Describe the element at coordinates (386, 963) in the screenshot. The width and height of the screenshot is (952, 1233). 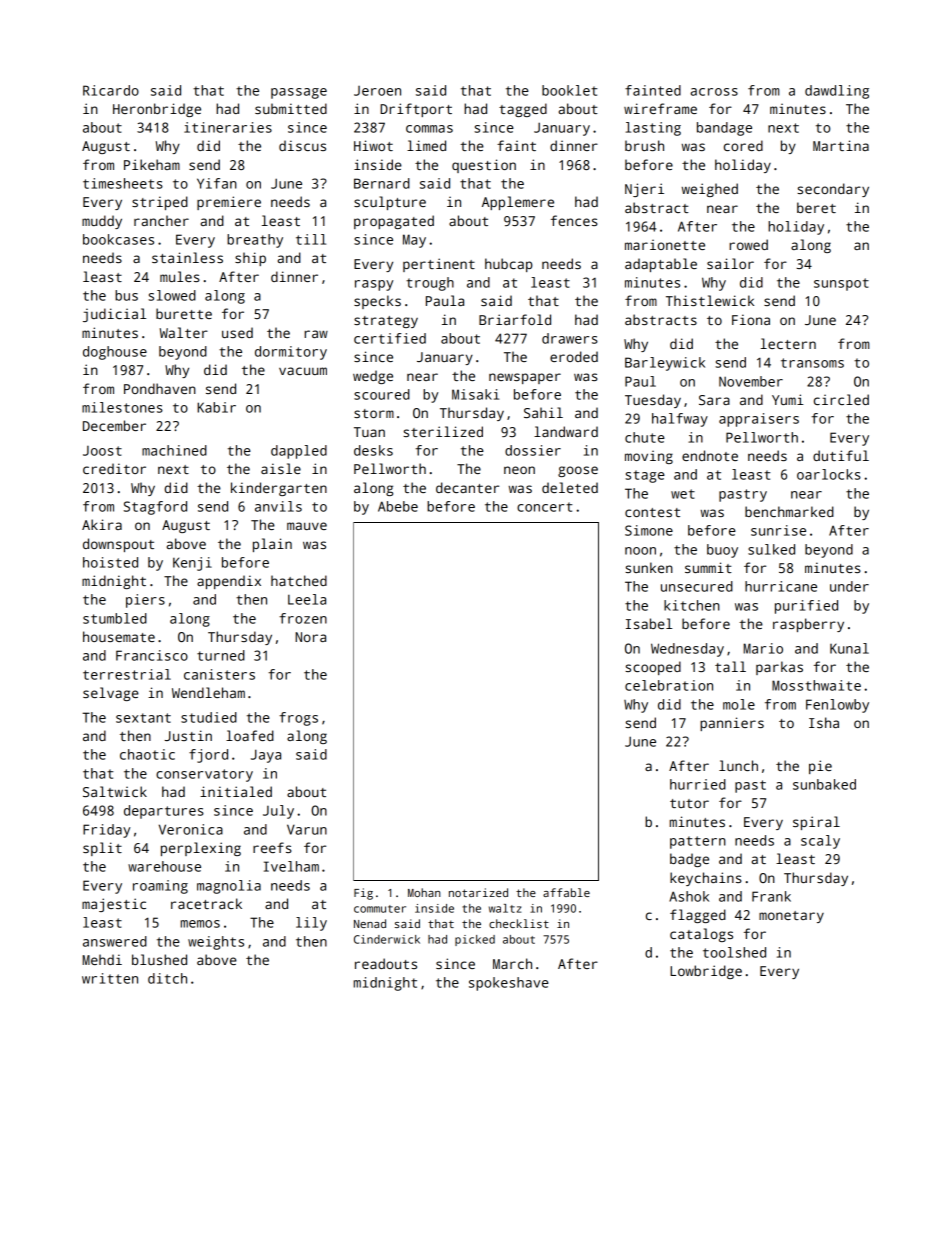
I see `readouts` at that location.
